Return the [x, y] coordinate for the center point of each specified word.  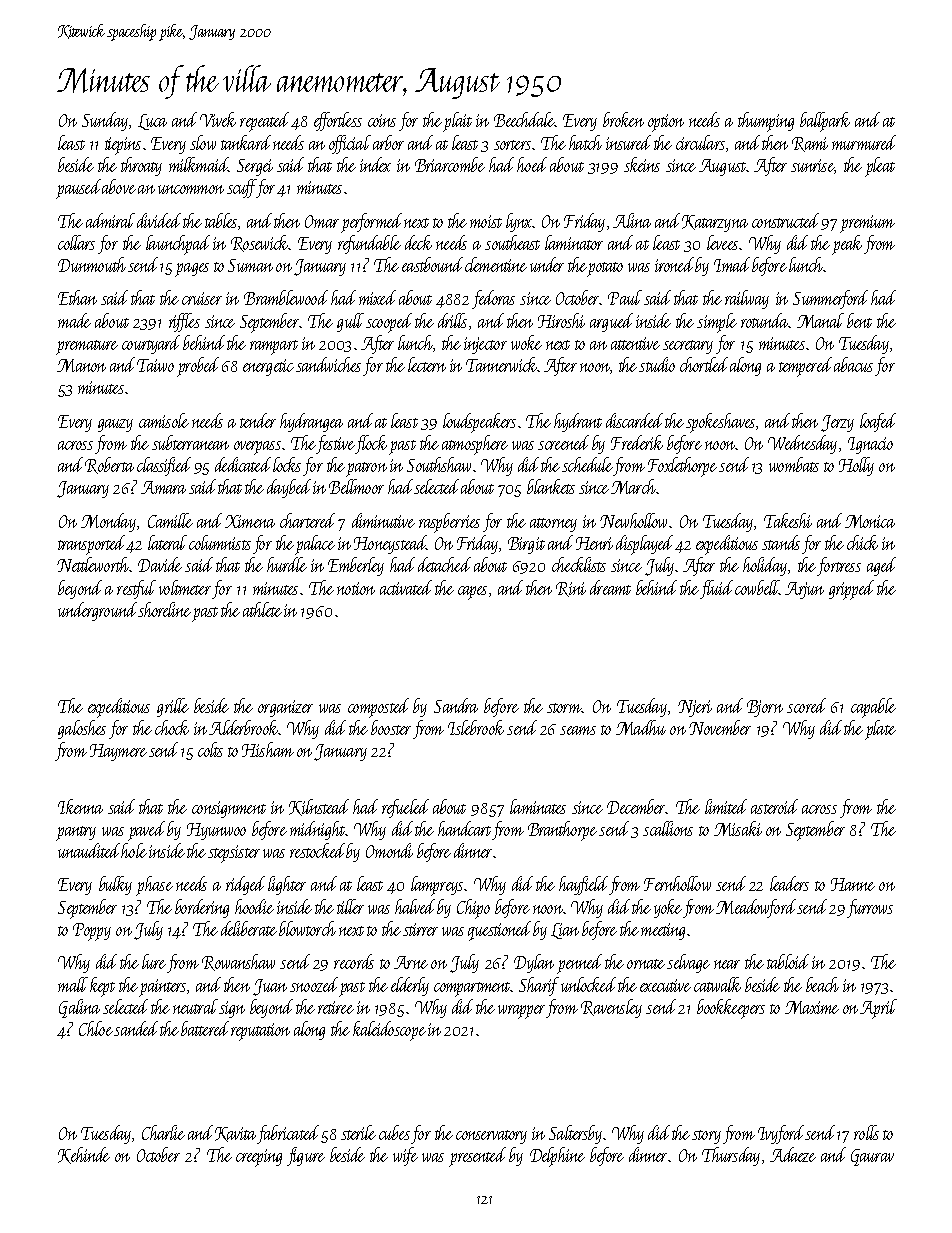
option [666, 123]
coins [382, 120]
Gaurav [872, 1157]
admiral [110, 220]
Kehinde [84, 1155]
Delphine [557, 1157]
